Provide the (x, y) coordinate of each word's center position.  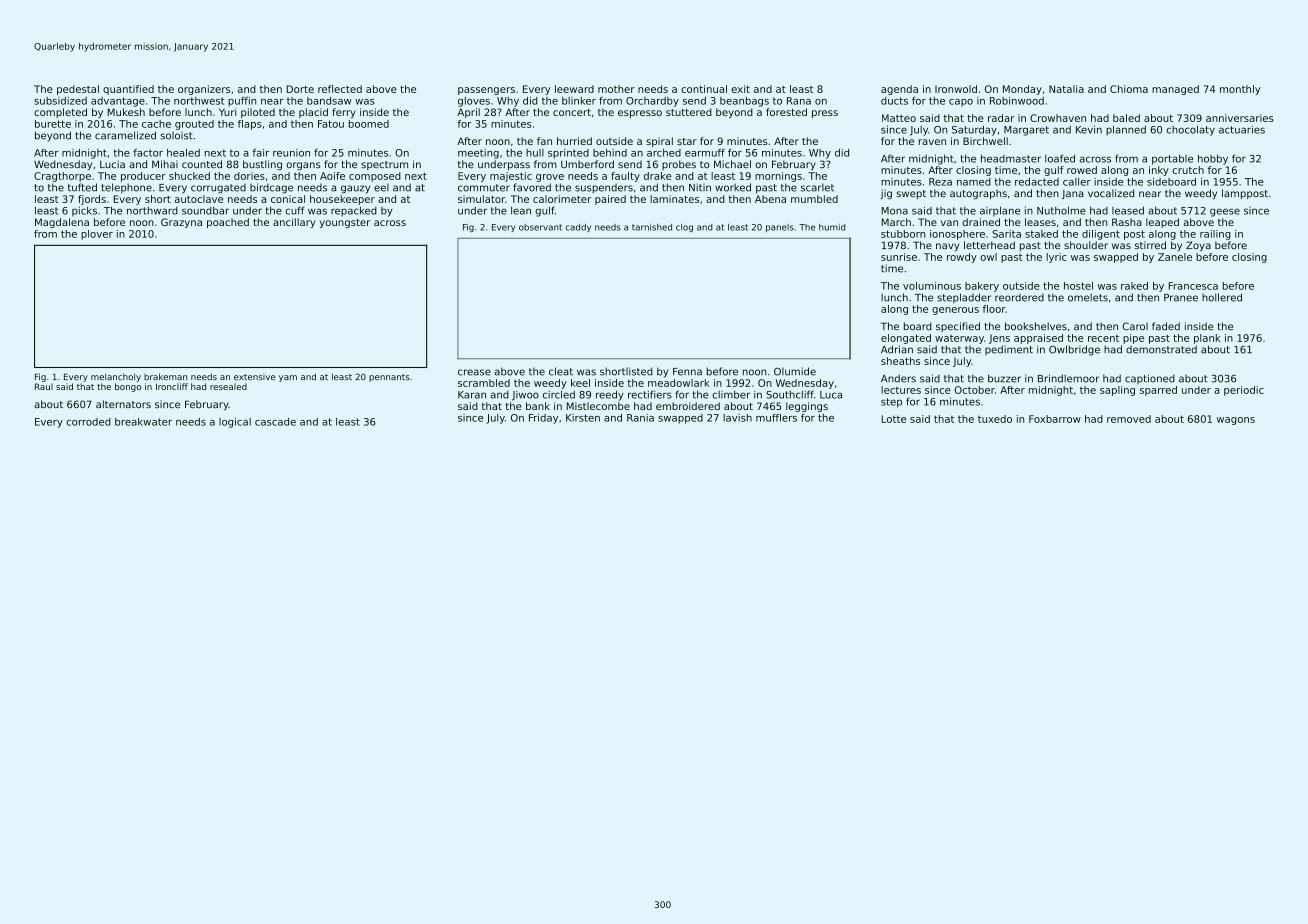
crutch (1188, 170)
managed (1175, 90)
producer (143, 177)
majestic (511, 177)
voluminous (932, 286)
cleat (561, 371)
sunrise (899, 257)
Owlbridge (1074, 350)
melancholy (116, 377)
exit (740, 89)
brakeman (165, 376)
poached (228, 223)
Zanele (1175, 257)
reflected (340, 89)
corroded (88, 422)
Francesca (1193, 286)
